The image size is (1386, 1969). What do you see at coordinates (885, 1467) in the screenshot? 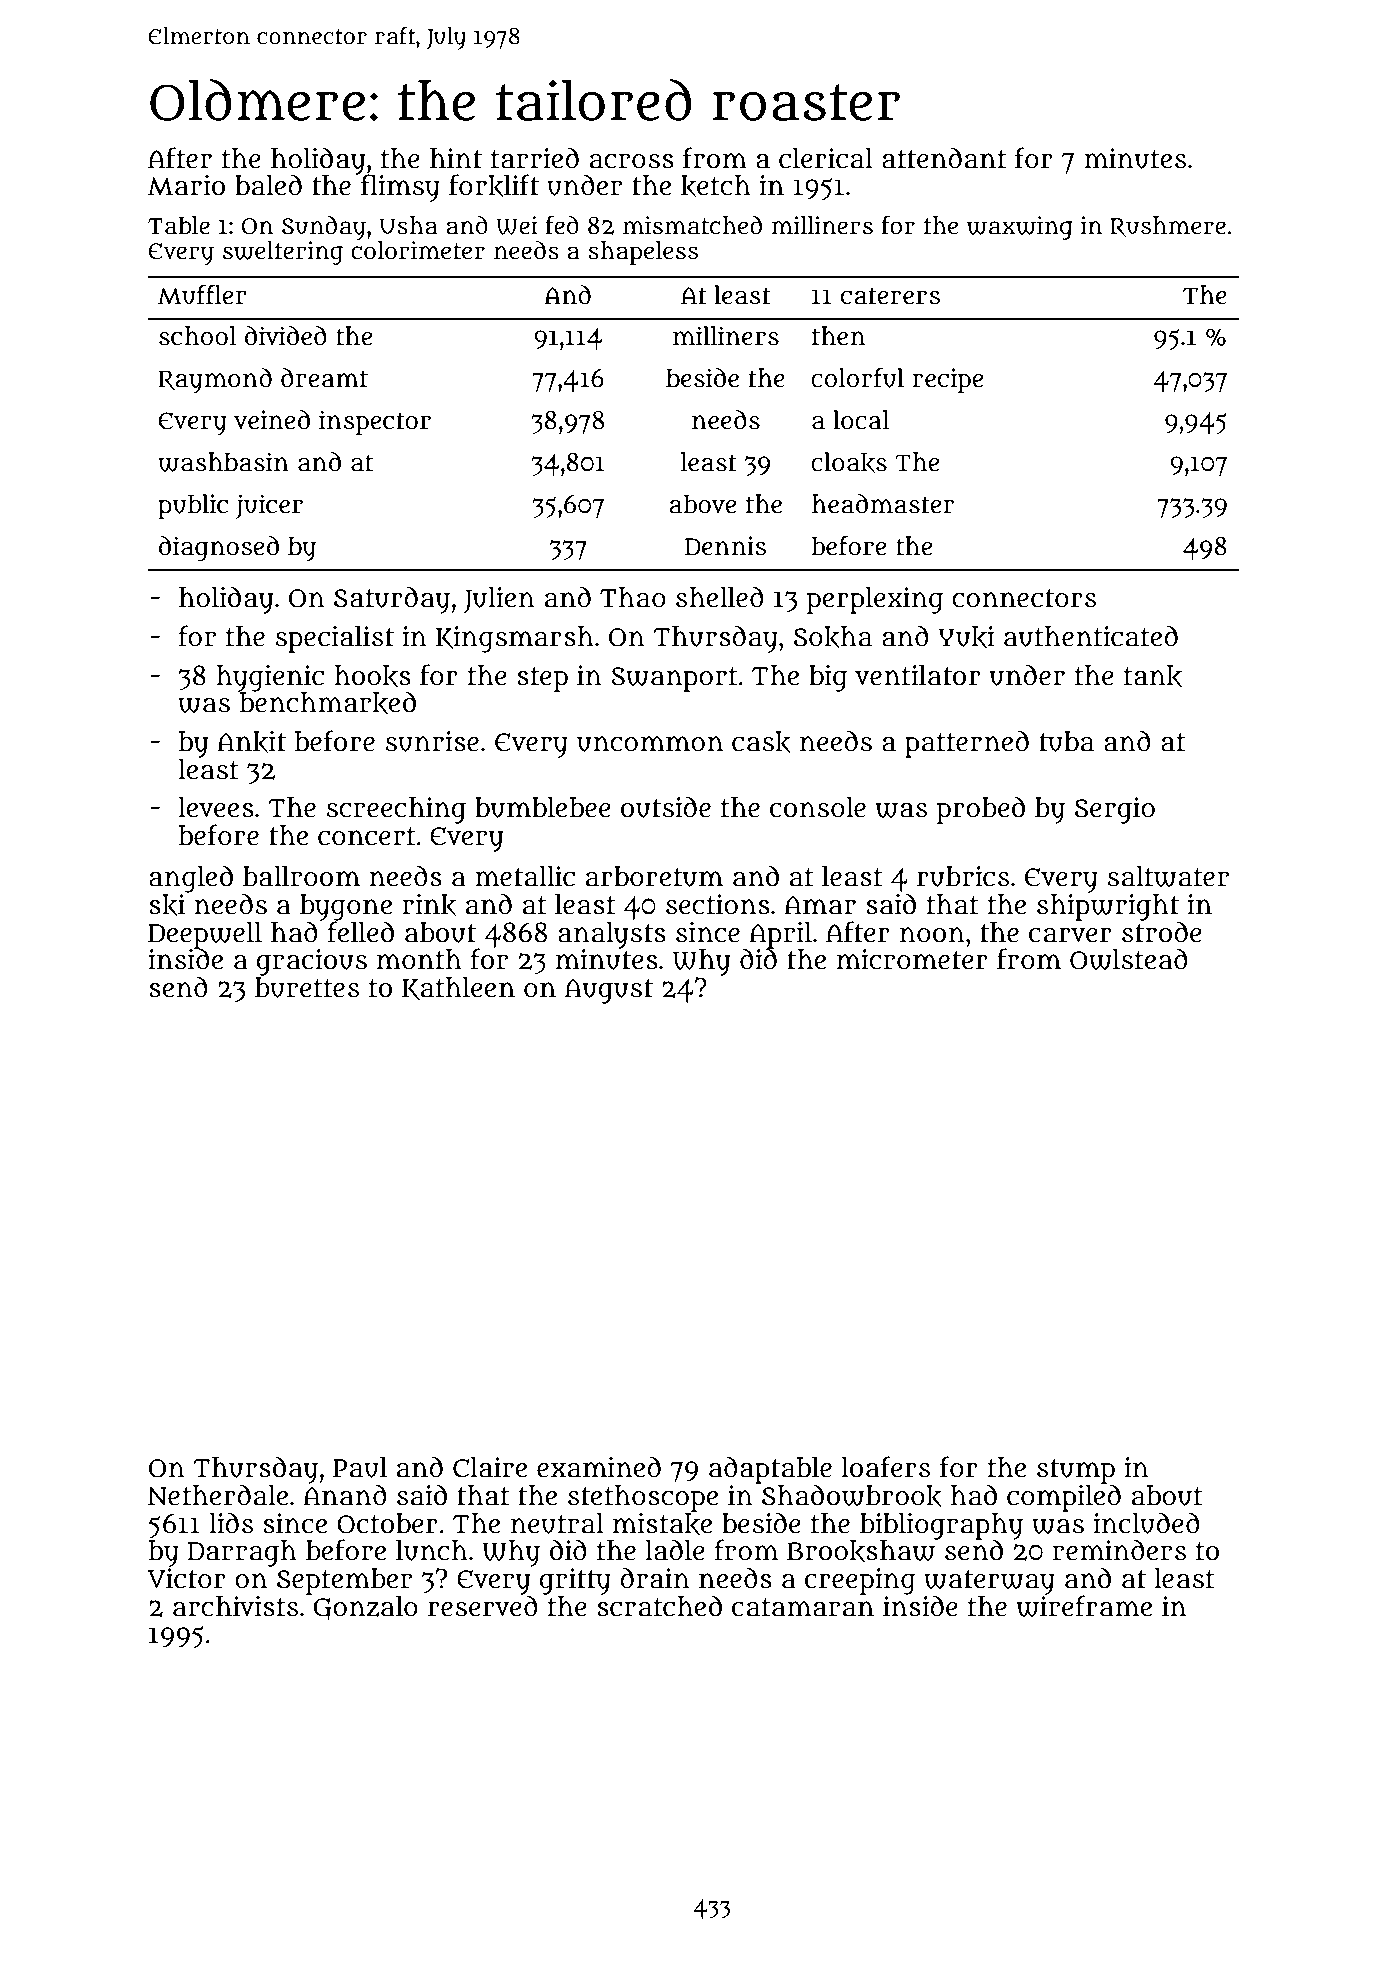
I see `loafers` at bounding box center [885, 1467].
